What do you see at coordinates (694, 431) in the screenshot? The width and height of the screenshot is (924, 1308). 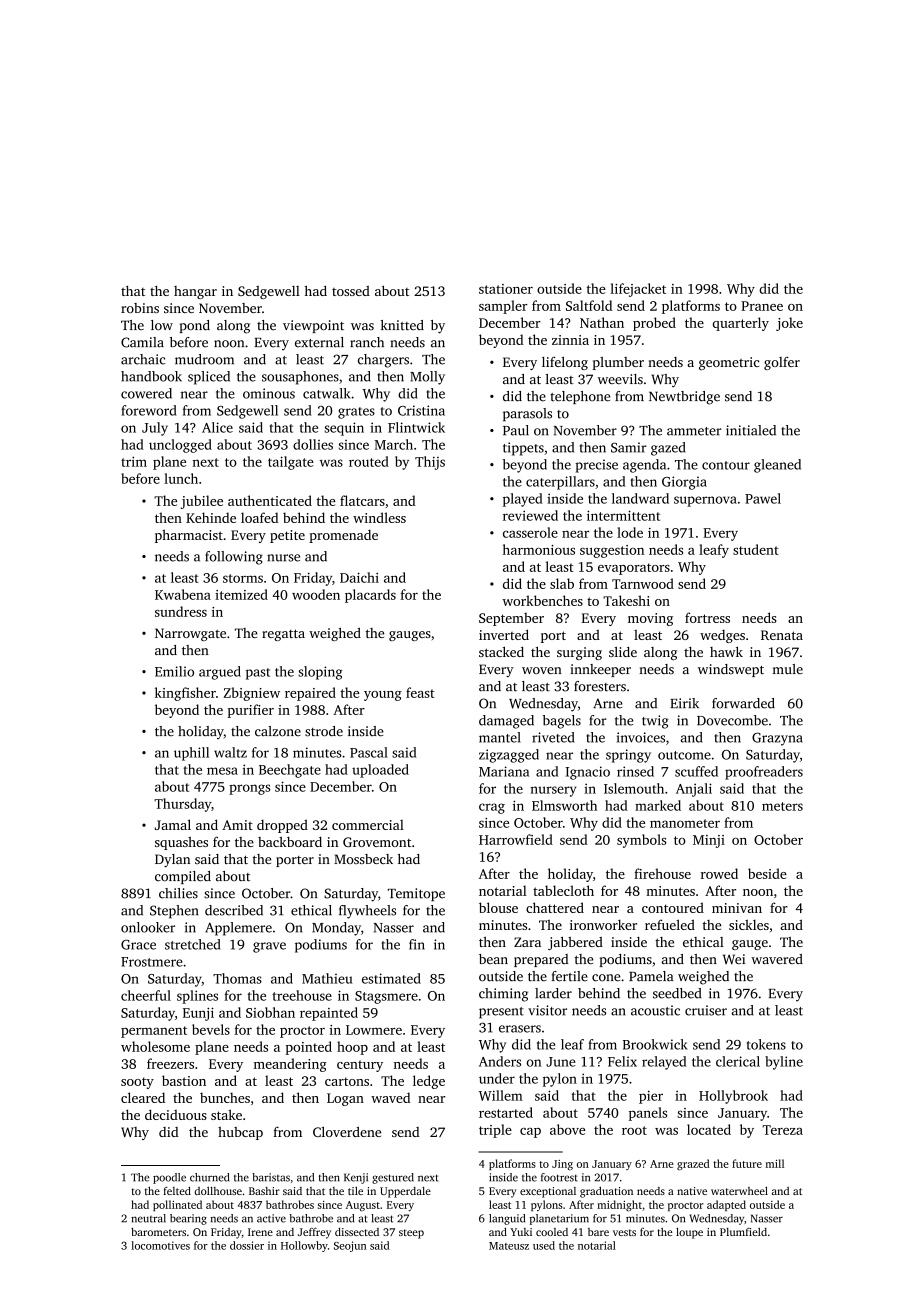 I see `ammeter` at bounding box center [694, 431].
